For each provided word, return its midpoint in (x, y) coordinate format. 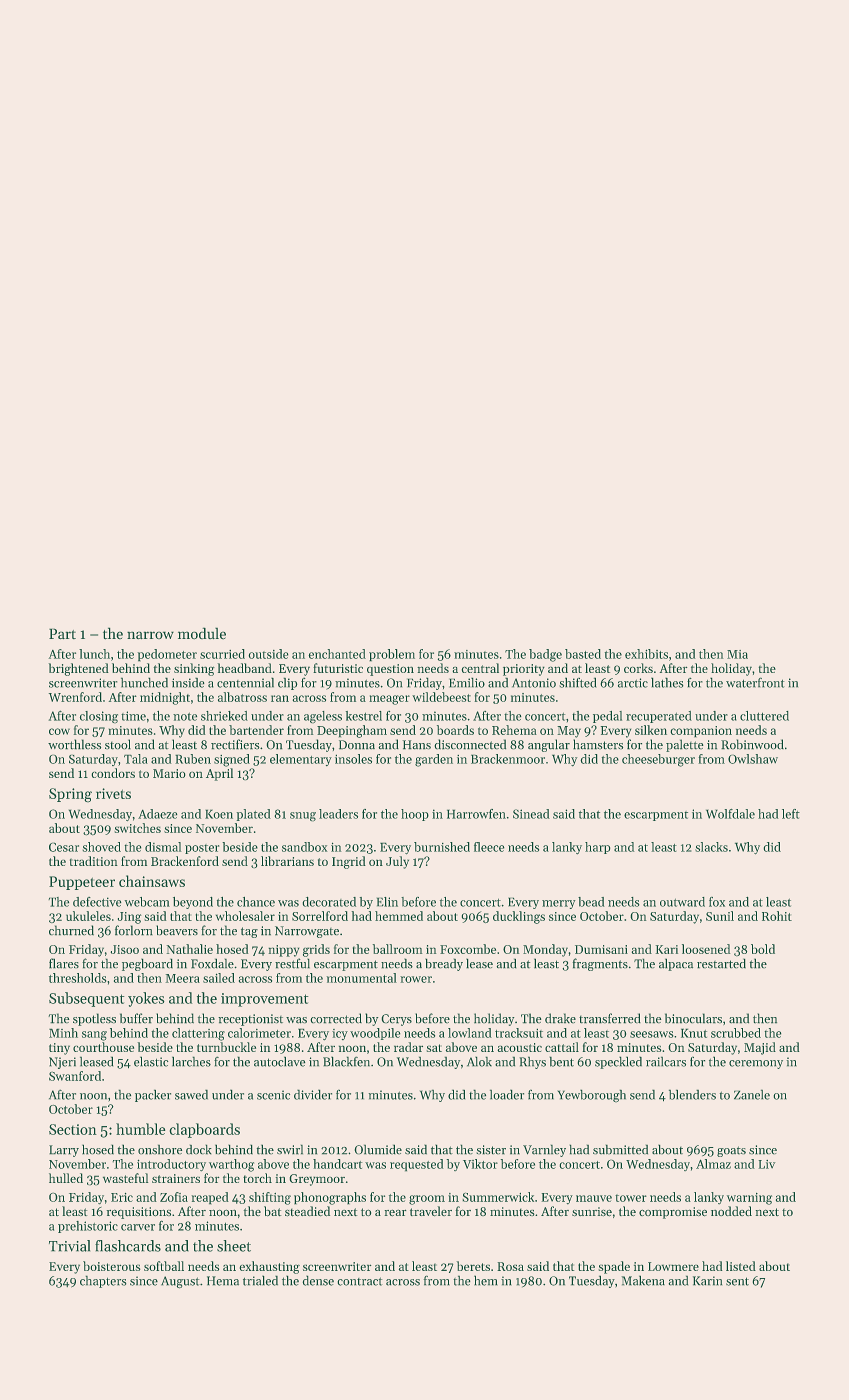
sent (737, 1281)
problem (392, 655)
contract (360, 1281)
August (180, 1282)
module (202, 633)
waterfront (755, 683)
